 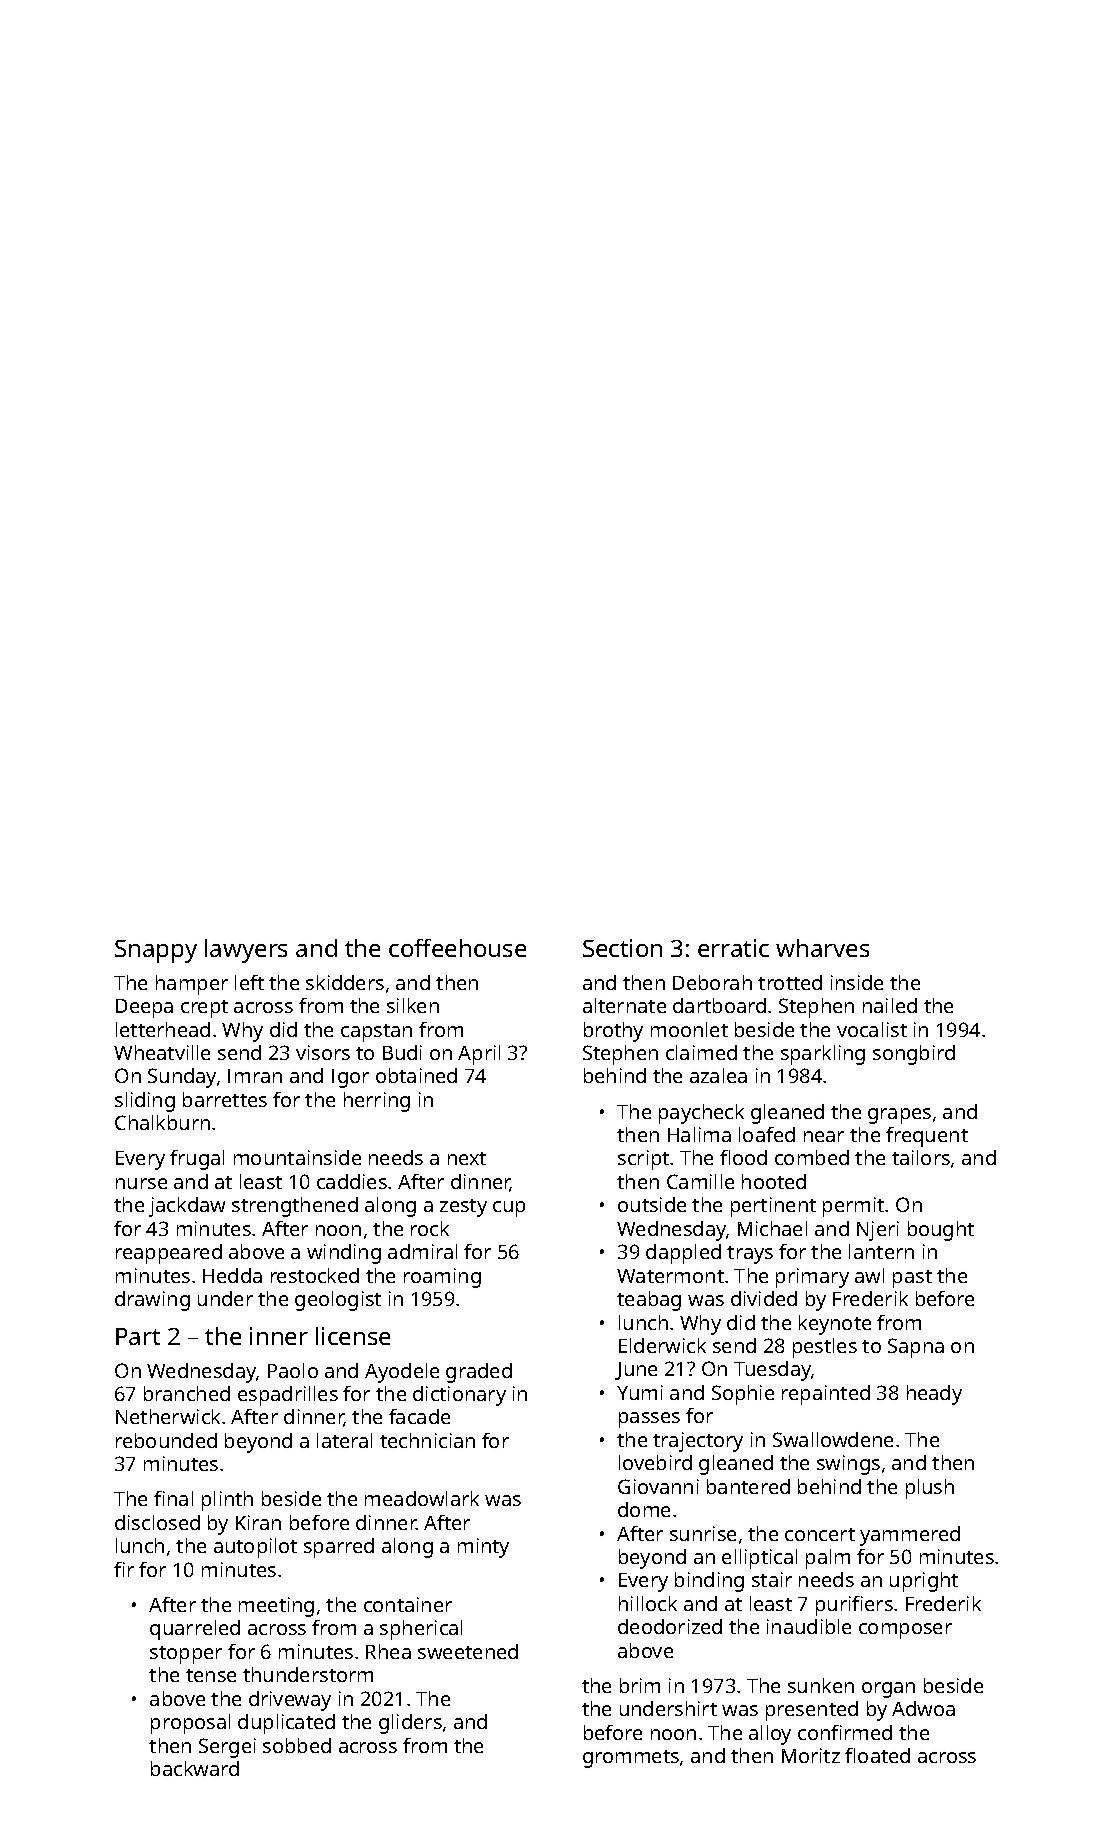 I want to click on teabag, so click(x=649, y=1301).
